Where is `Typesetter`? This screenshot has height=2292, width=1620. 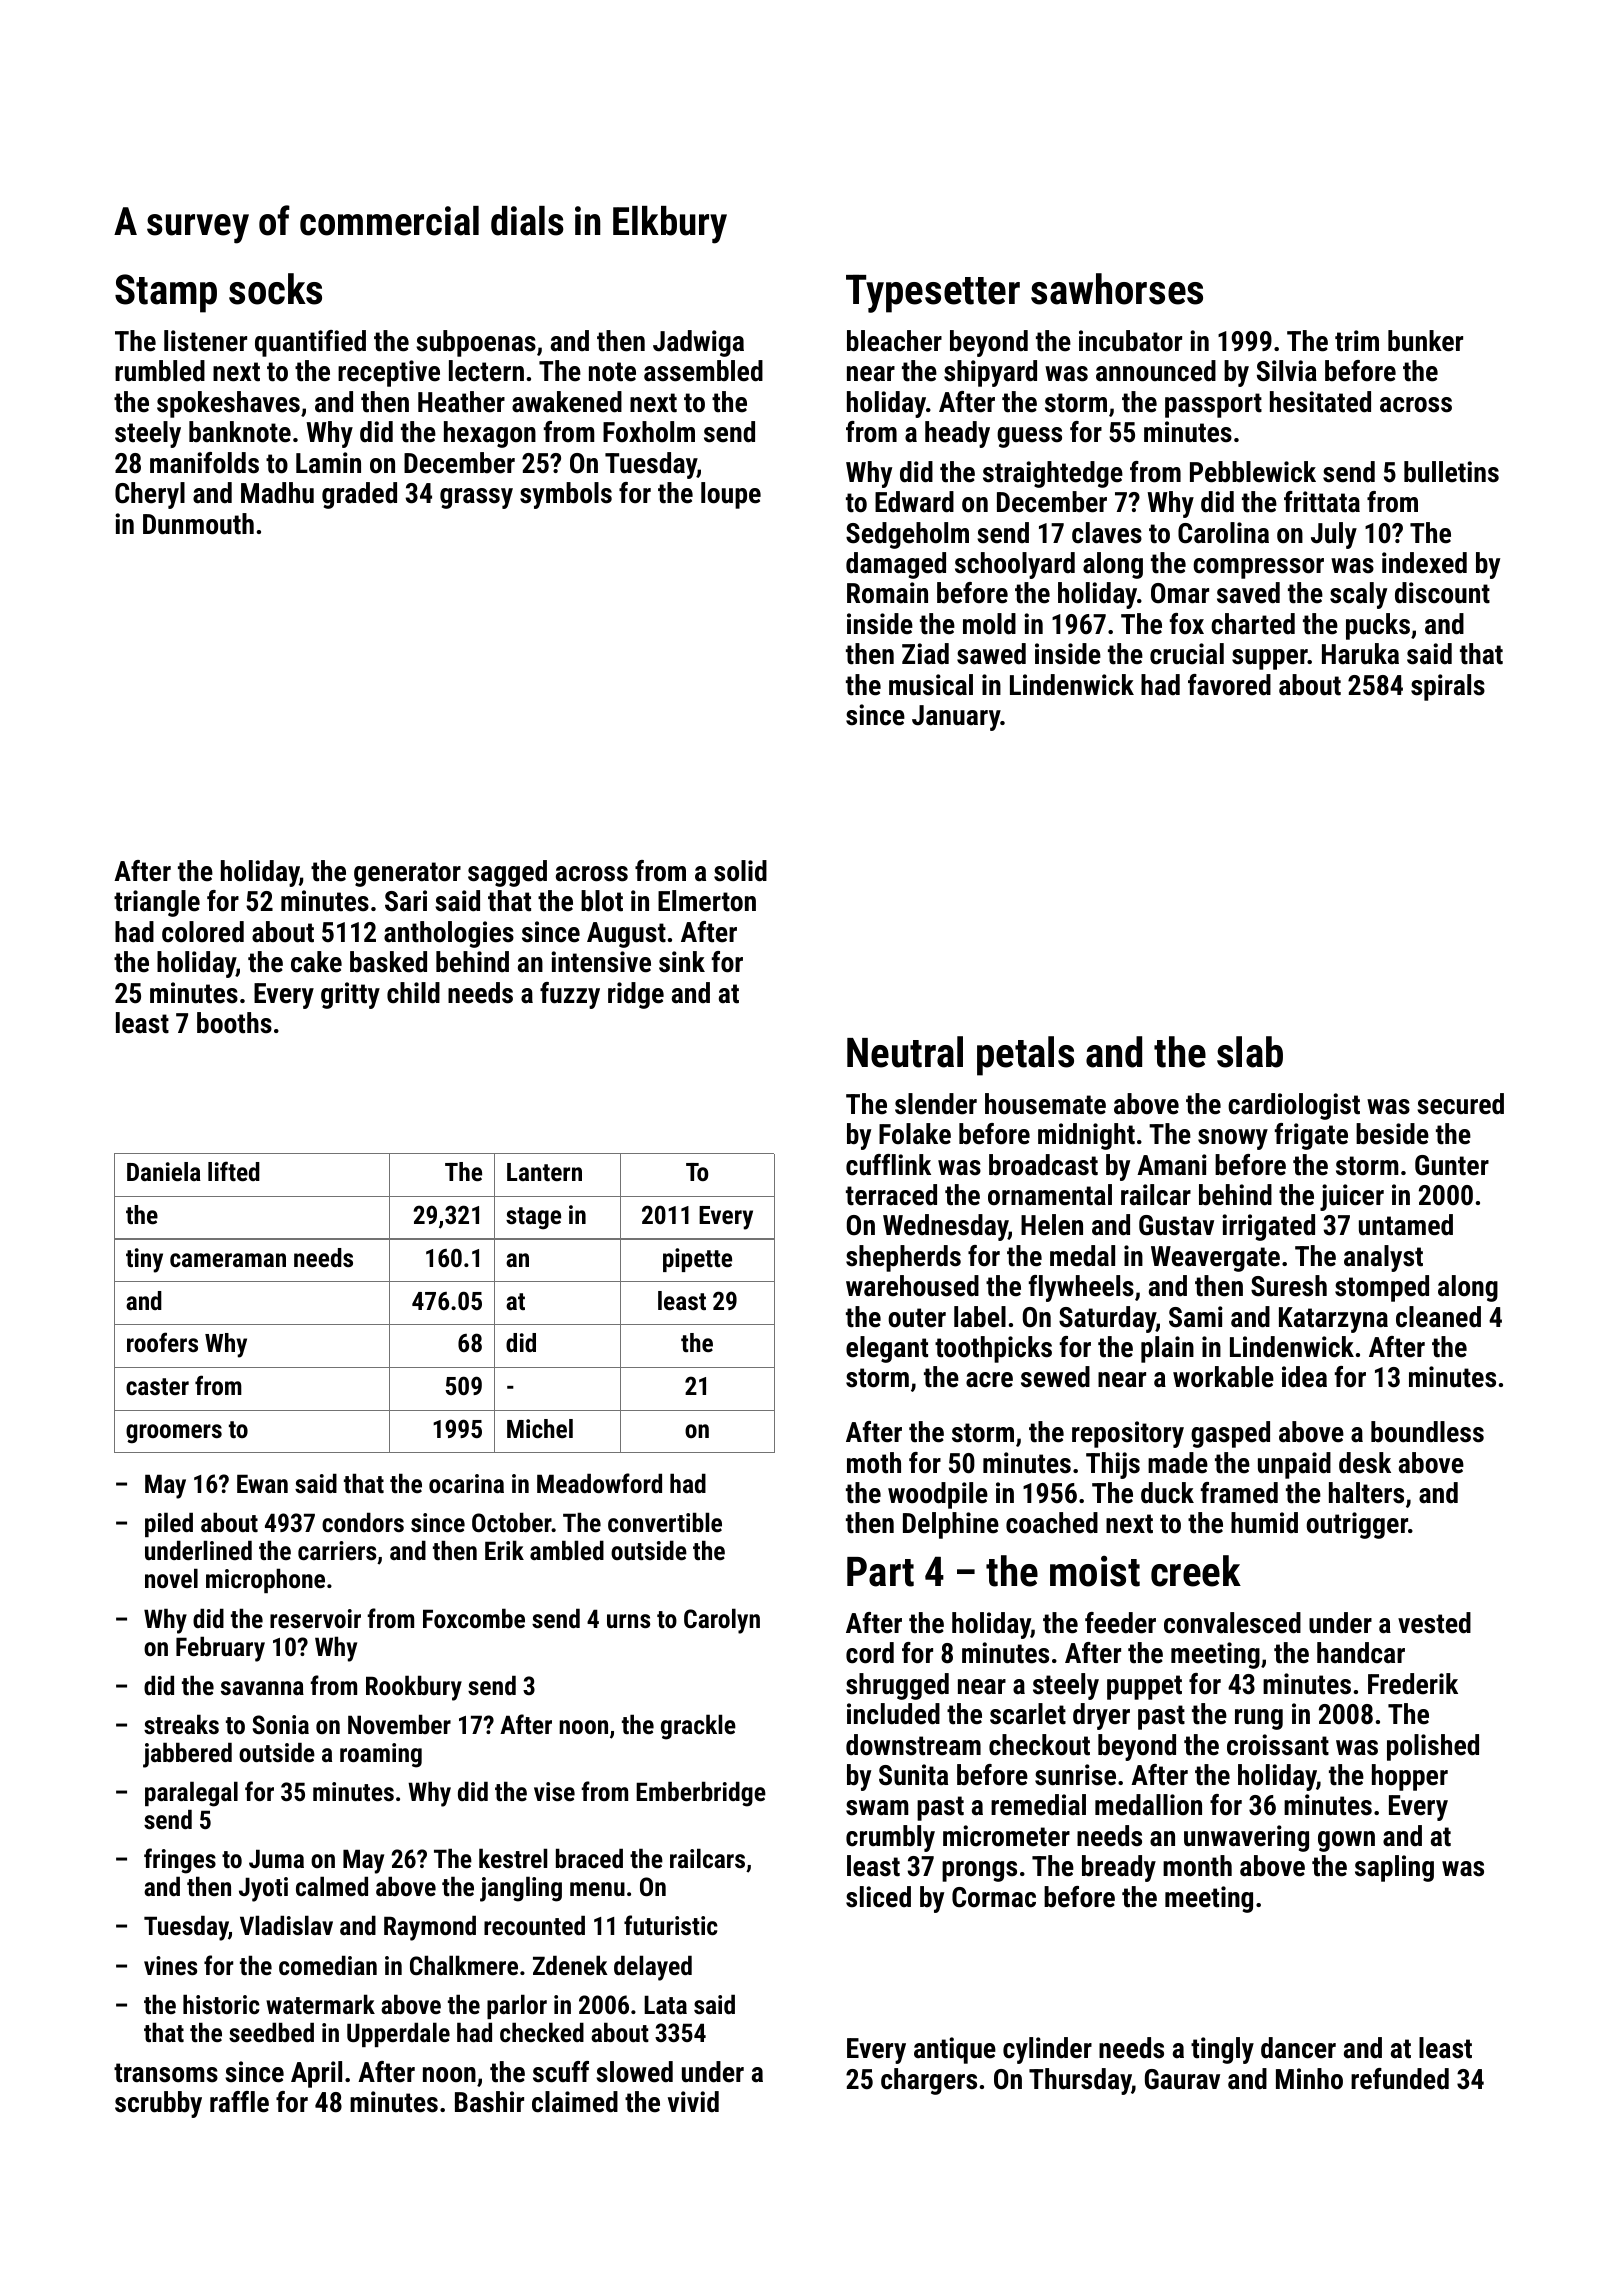
Typesetter is located at coordinates (933, 293).
